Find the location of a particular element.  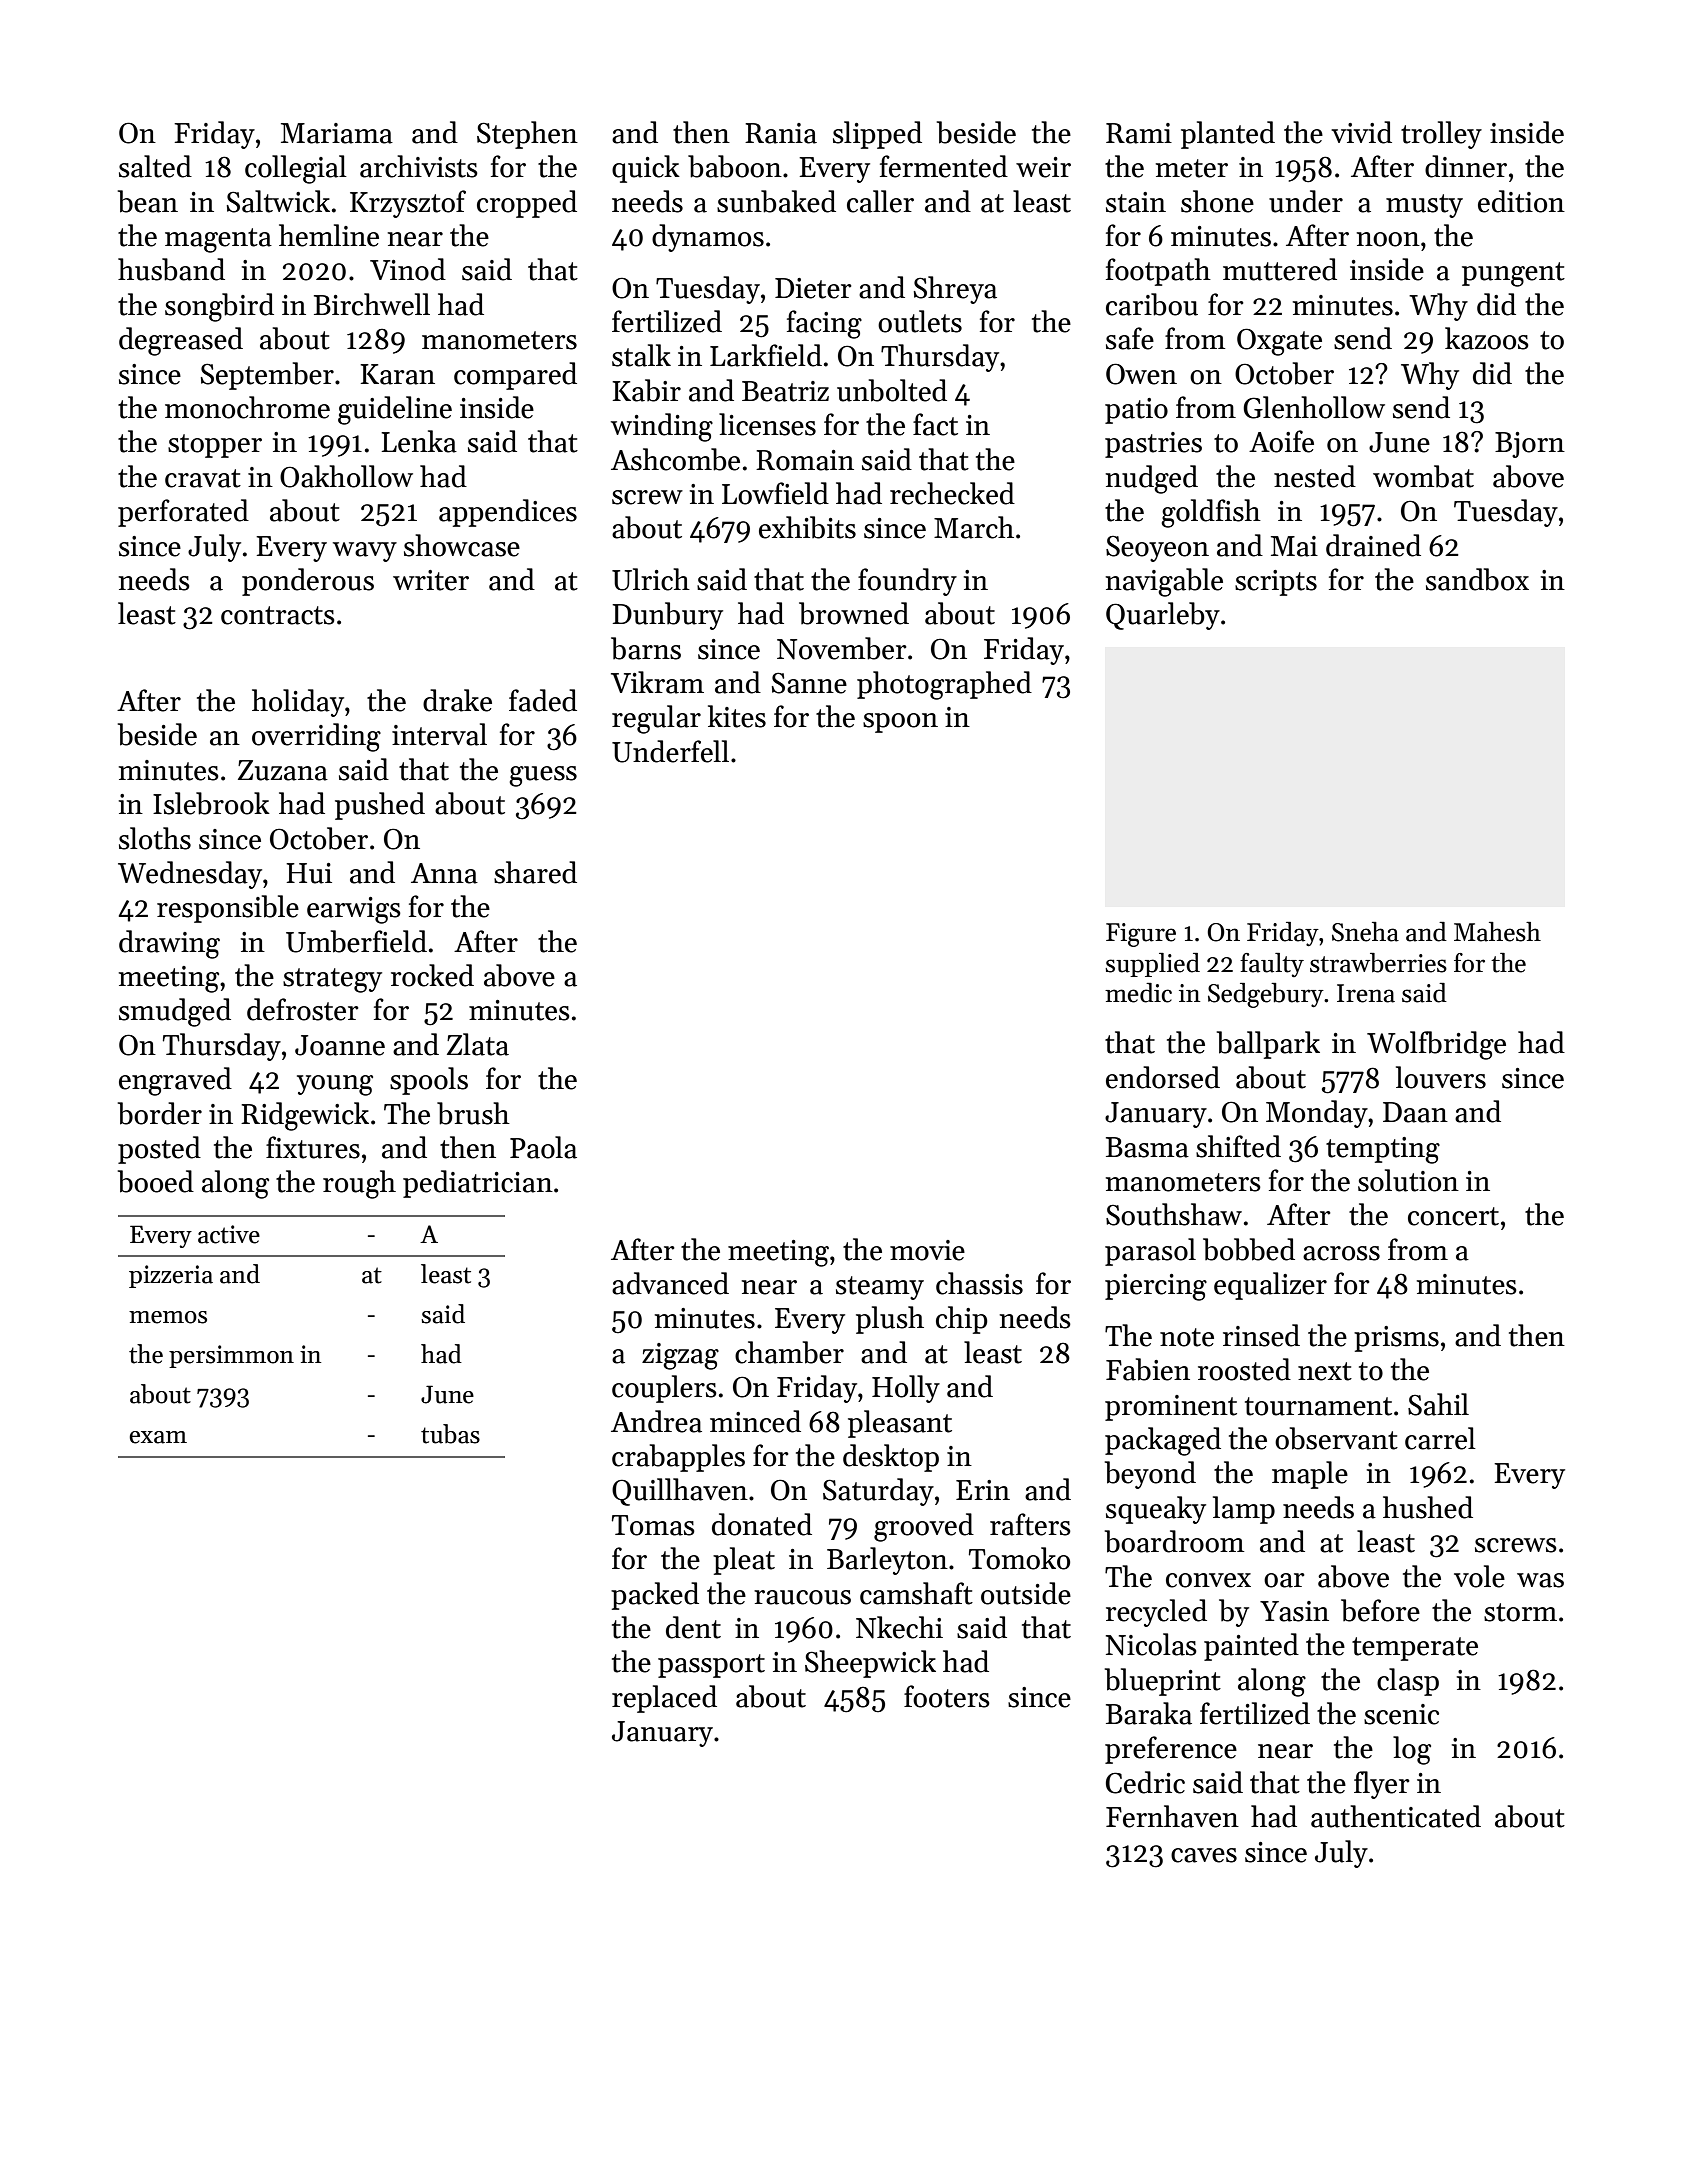

kazoos is located at coordinates (1487, 338).
